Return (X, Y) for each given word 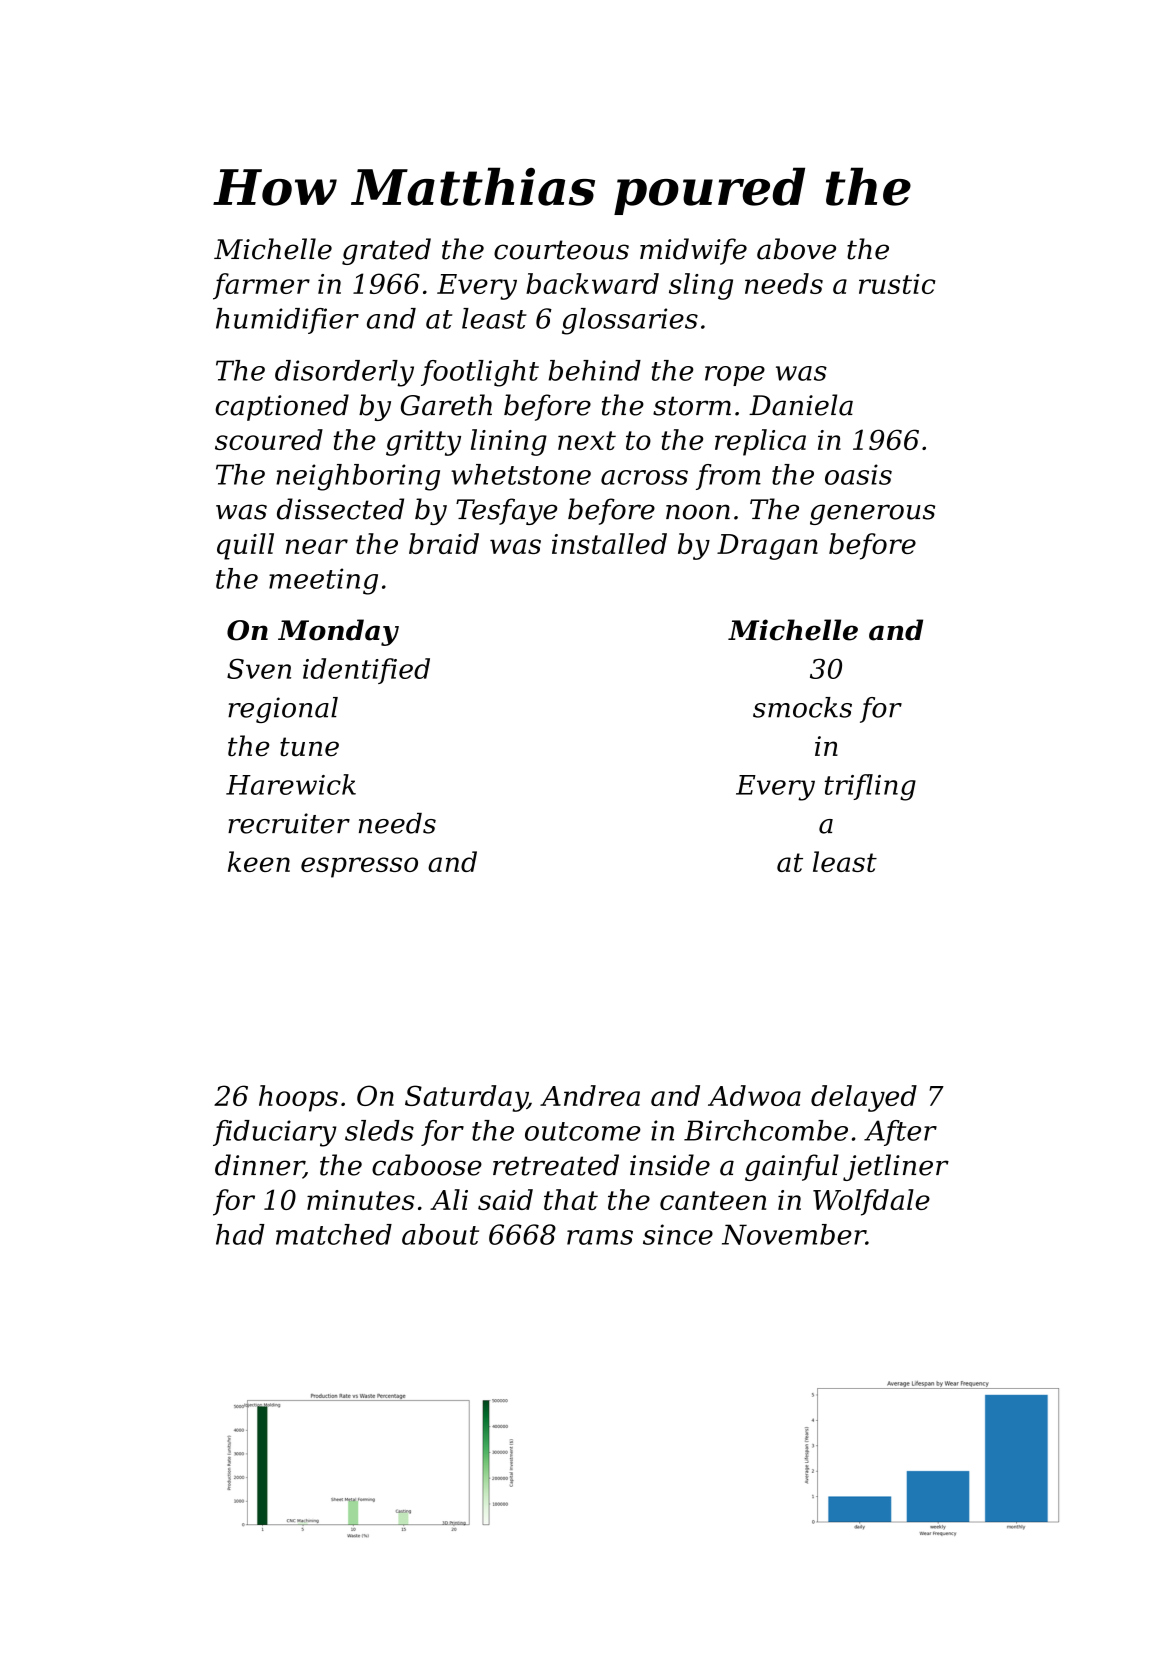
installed (609, 543)
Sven (259, 668)
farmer (261, 286)
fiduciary (275, 1133)
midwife (693, 251)
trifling (870, 787)
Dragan (767, 547)
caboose (427, 1165)
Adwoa (754, 1095)
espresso (359, 867)
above (796, 249)
